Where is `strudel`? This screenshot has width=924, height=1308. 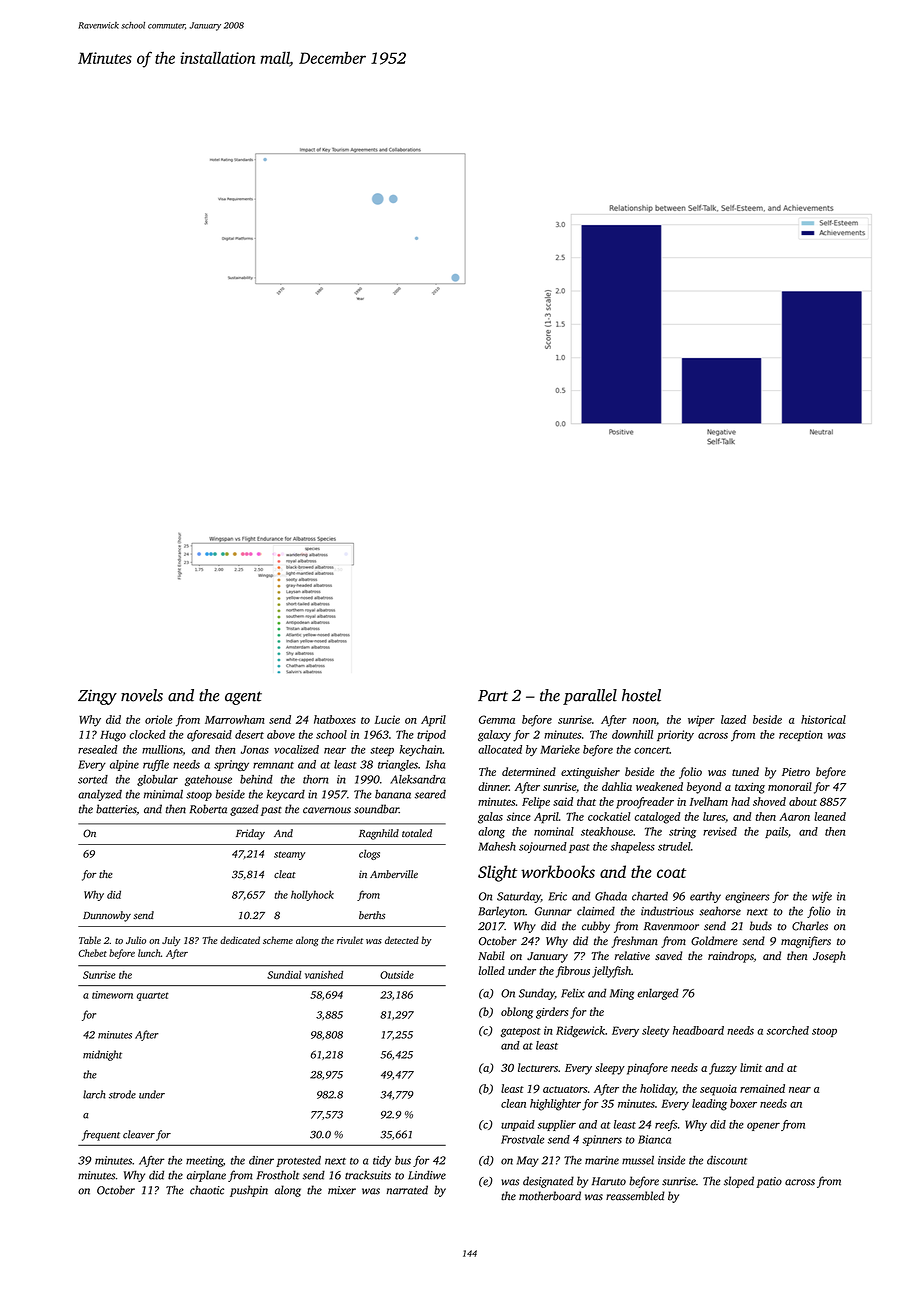
strudel is located at coordinates (674, 846).
